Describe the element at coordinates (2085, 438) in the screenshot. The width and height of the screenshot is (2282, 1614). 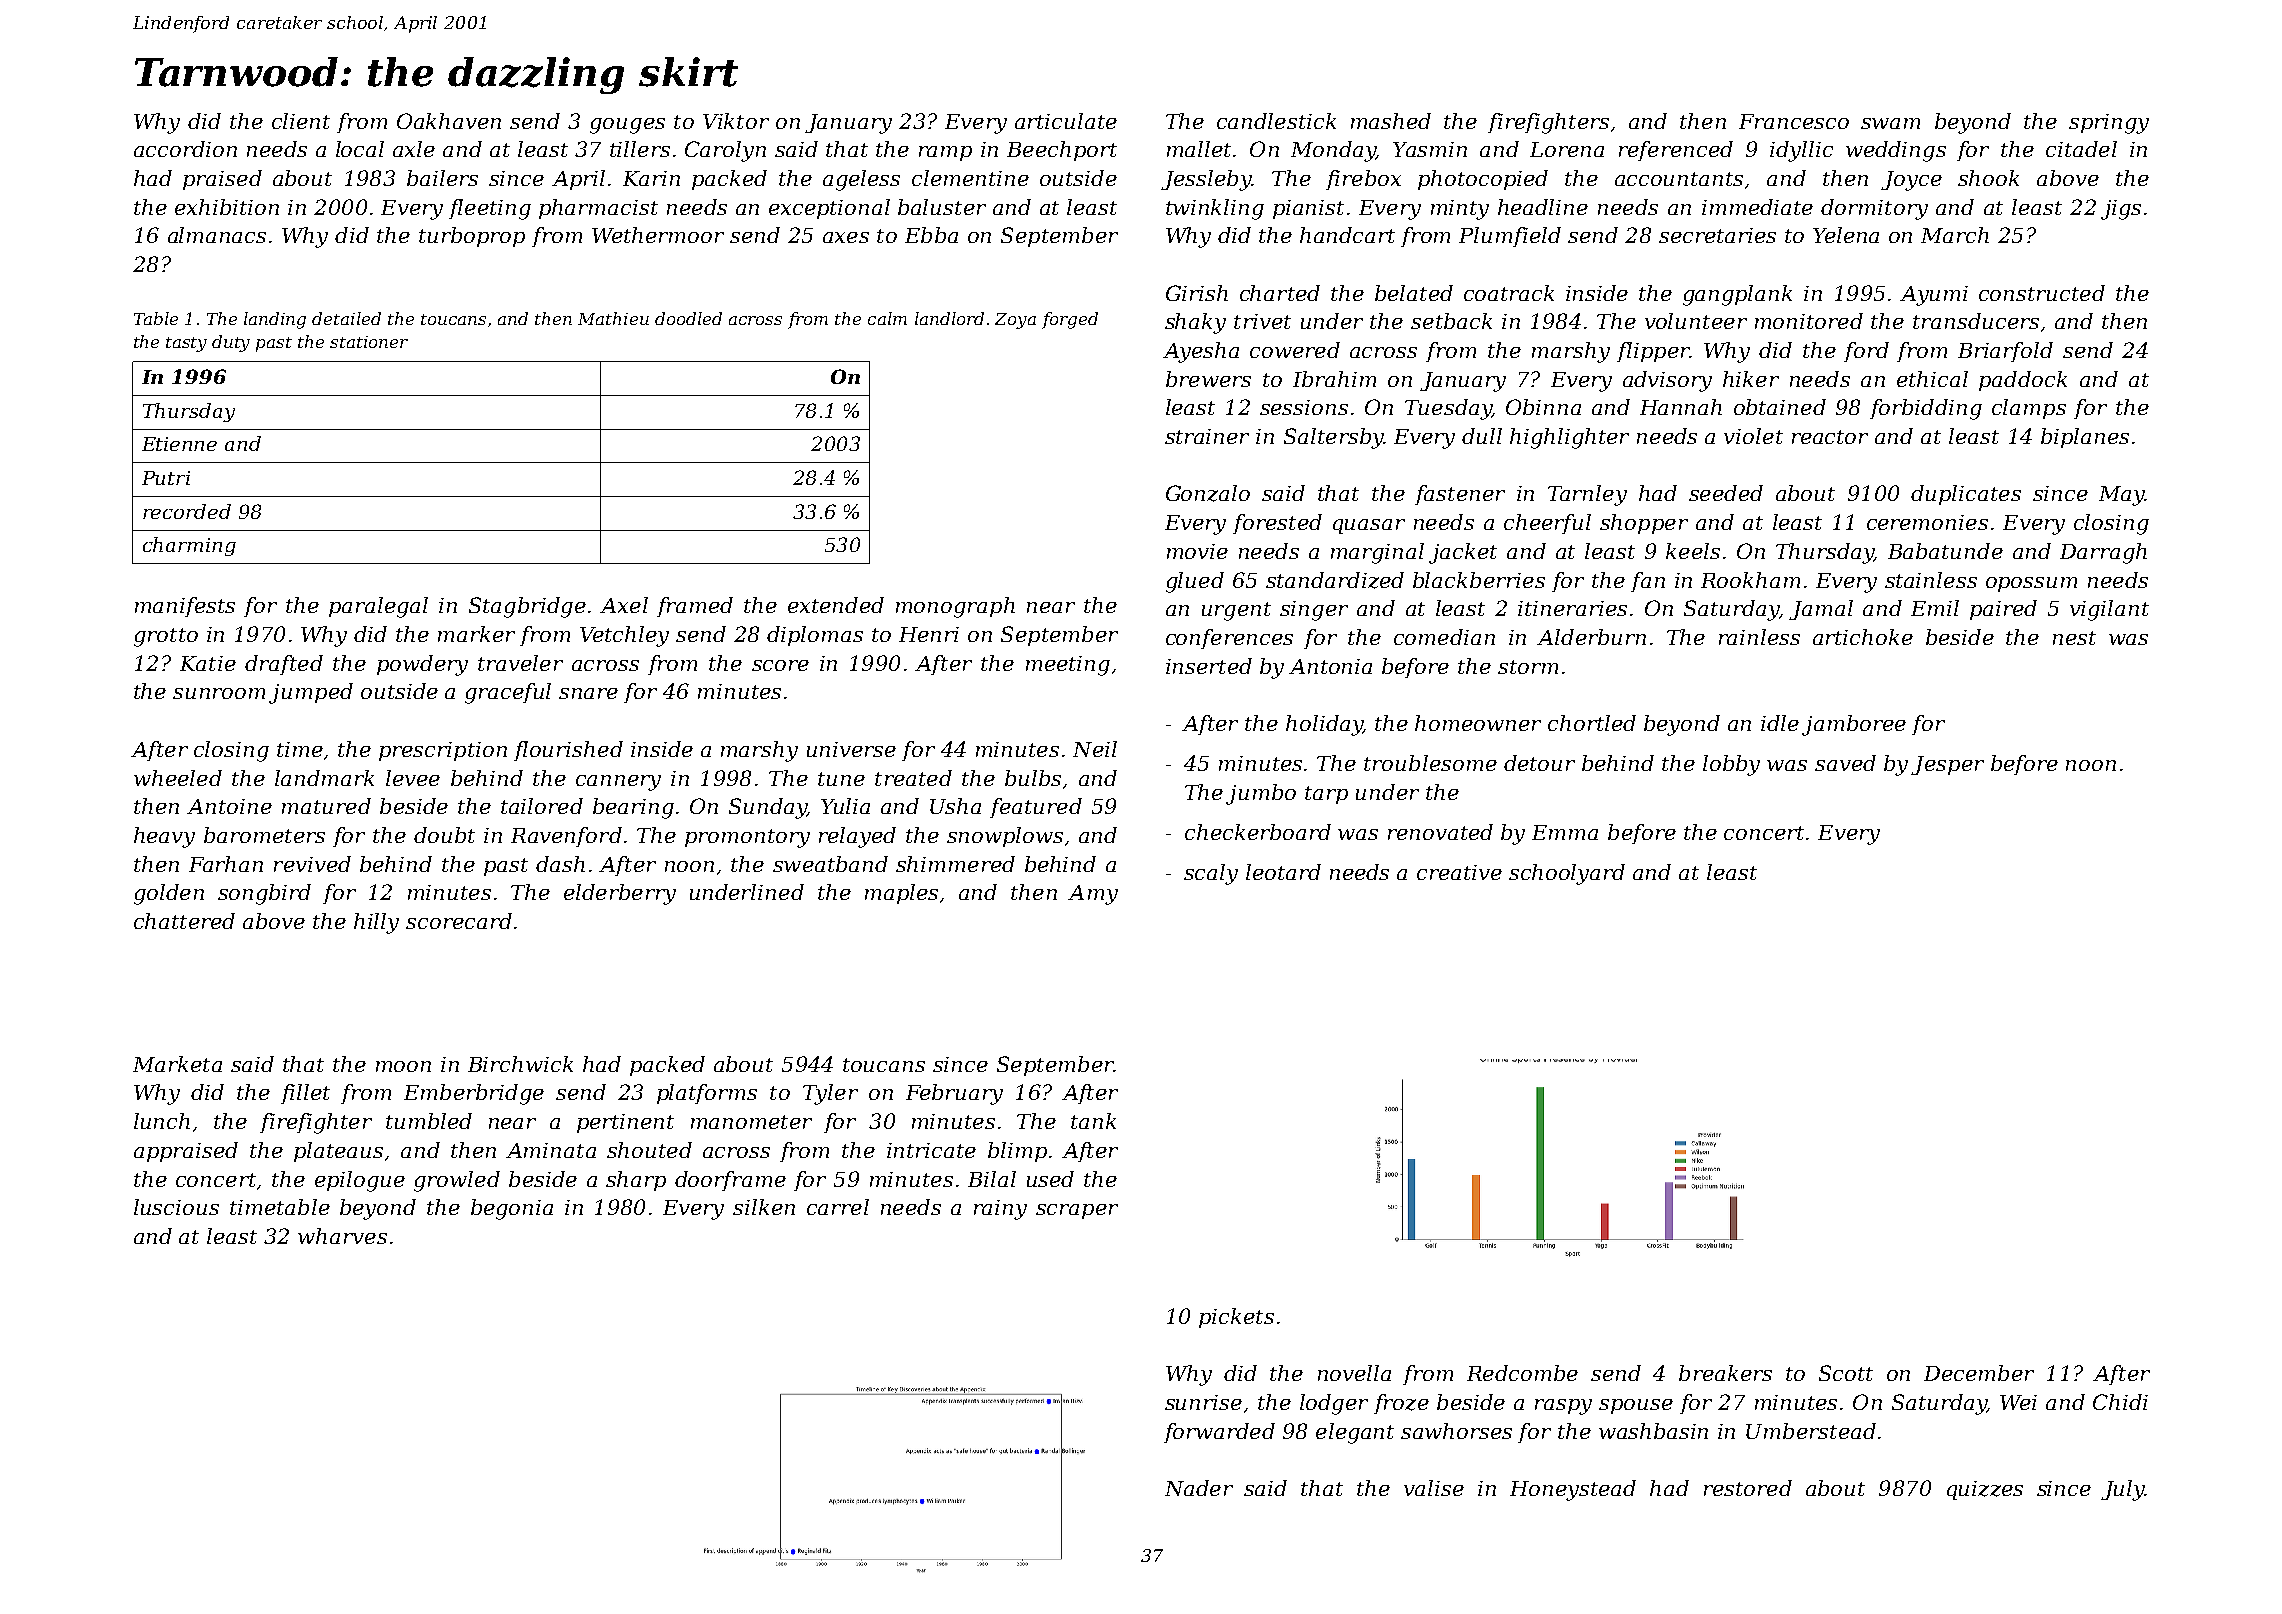
I see `biplanes` at that location.
